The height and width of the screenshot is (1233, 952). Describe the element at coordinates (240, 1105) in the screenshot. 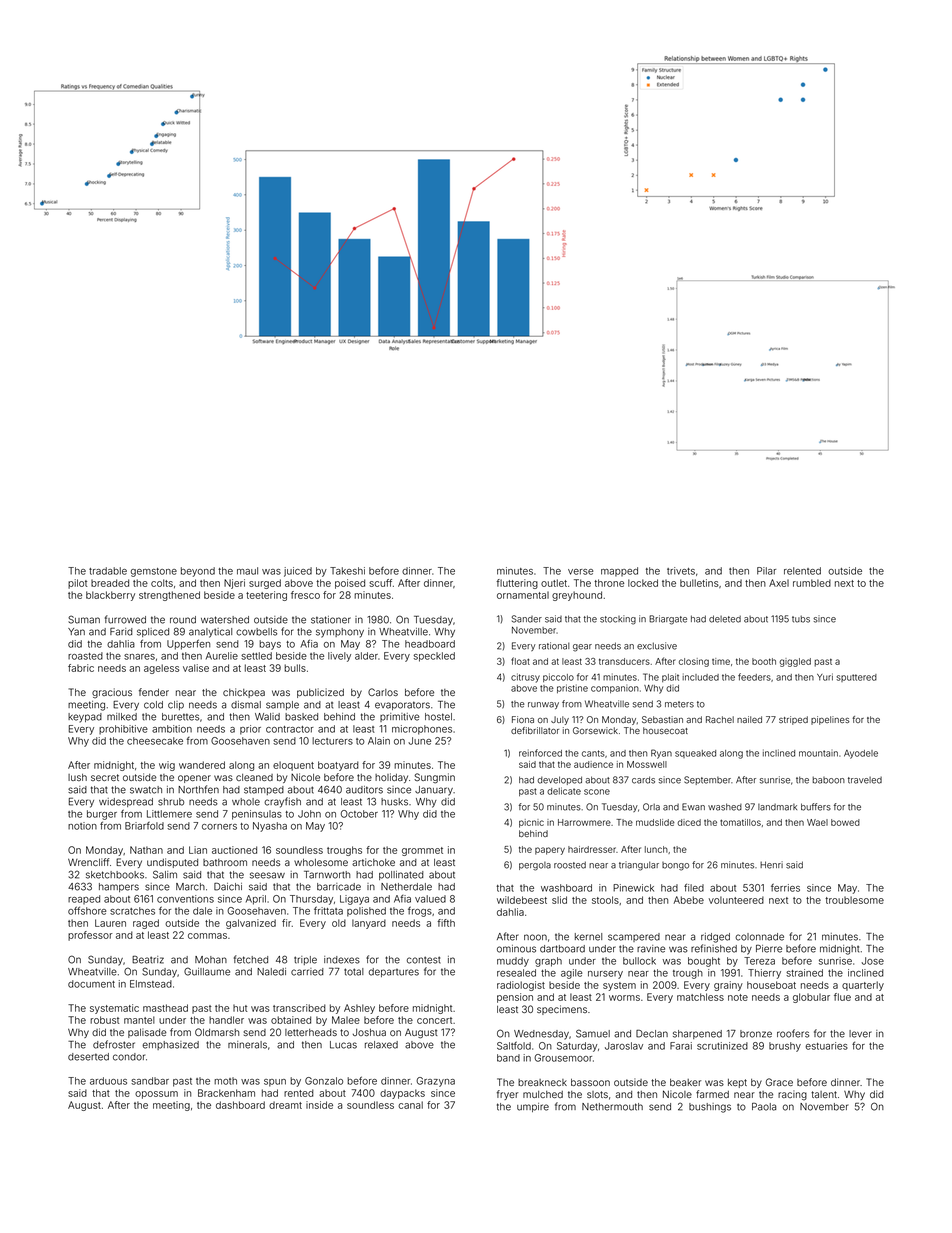

I see `dashboard` at that location.
